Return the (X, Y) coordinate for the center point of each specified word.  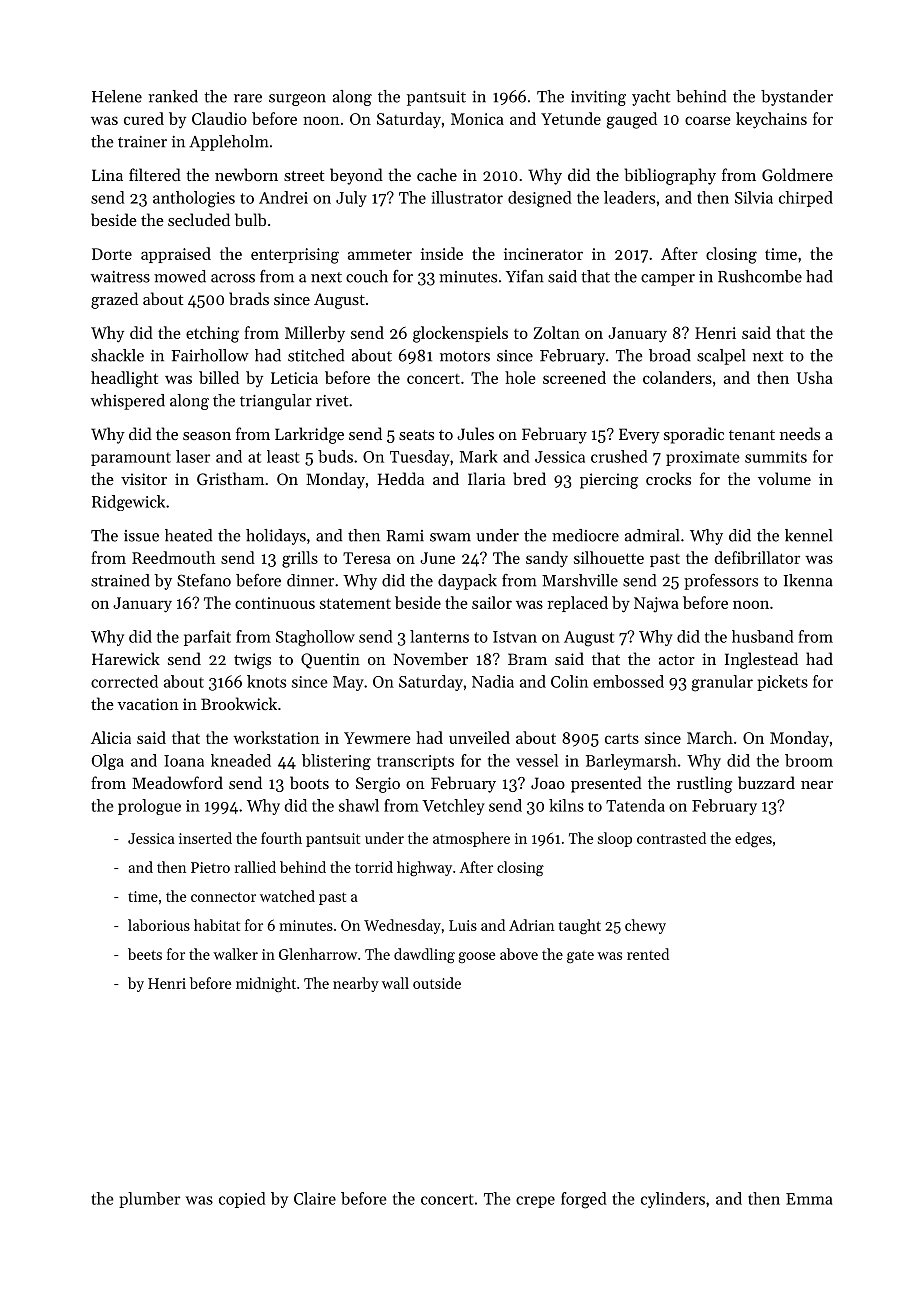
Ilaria (486, 478)
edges (753, 839)
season (207, 436)
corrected (124, 681)
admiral (652, 535)
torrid (374, 867)
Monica (477, 119)
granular (722, 683)
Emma (809, 1199)
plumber (149, 1200)
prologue (149, 807)
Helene (117, 96)
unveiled (479, 737)
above (519, 954)
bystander (797, 98)
